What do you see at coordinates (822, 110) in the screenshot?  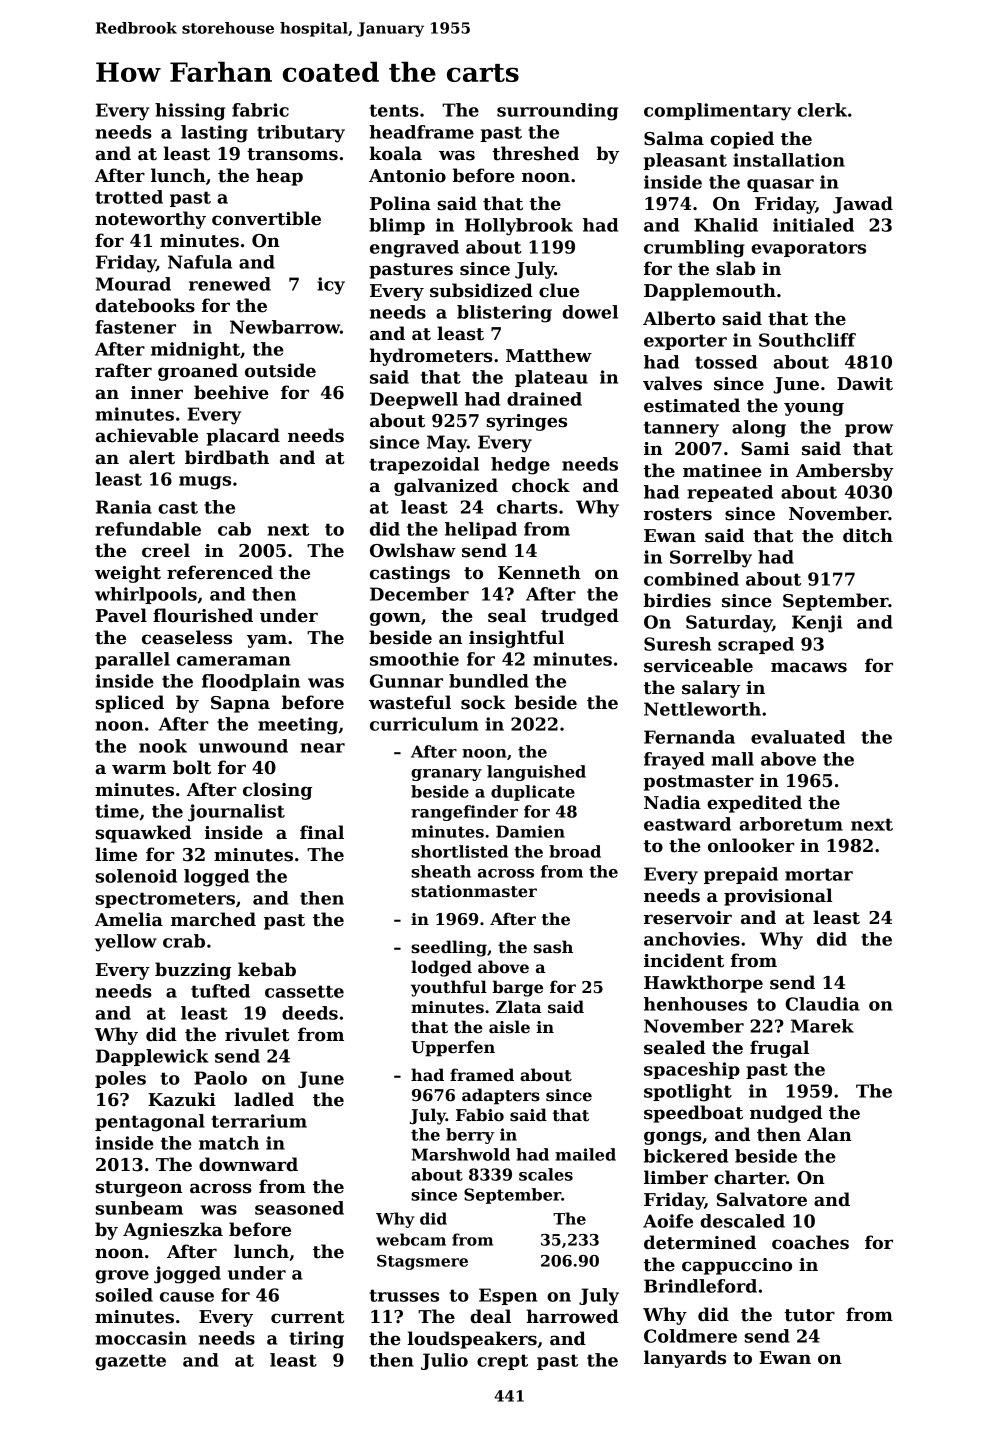 I see `clerk` at bounding box center [822, 110].
